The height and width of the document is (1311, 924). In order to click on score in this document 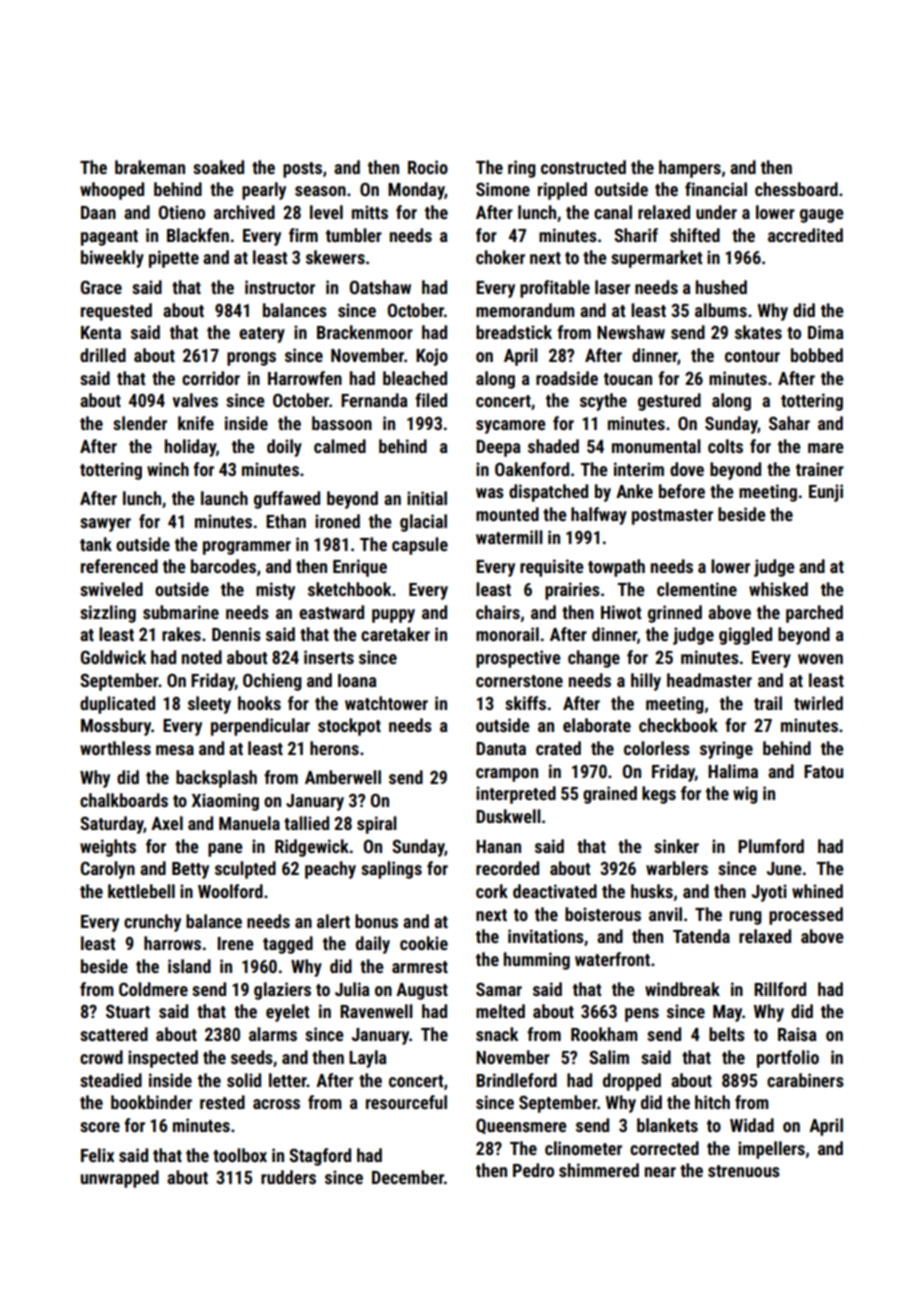, I will do `click(100, 1127)`.
